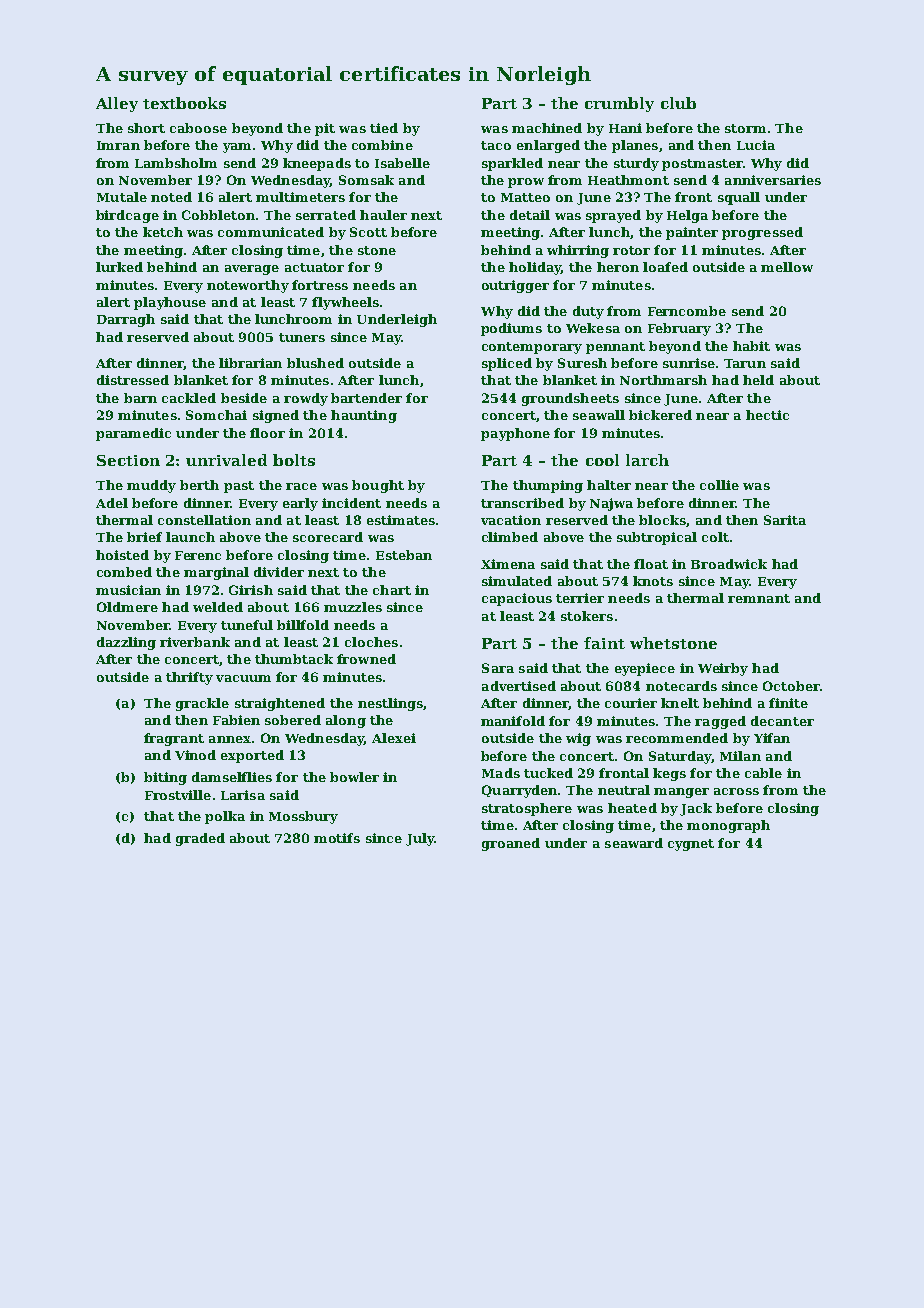 This screenshot has height=1308, width=924. What do you see at coordinates (184, 103) in the screenshot?
I see `textbooks` at bounding box center [184, 103].
